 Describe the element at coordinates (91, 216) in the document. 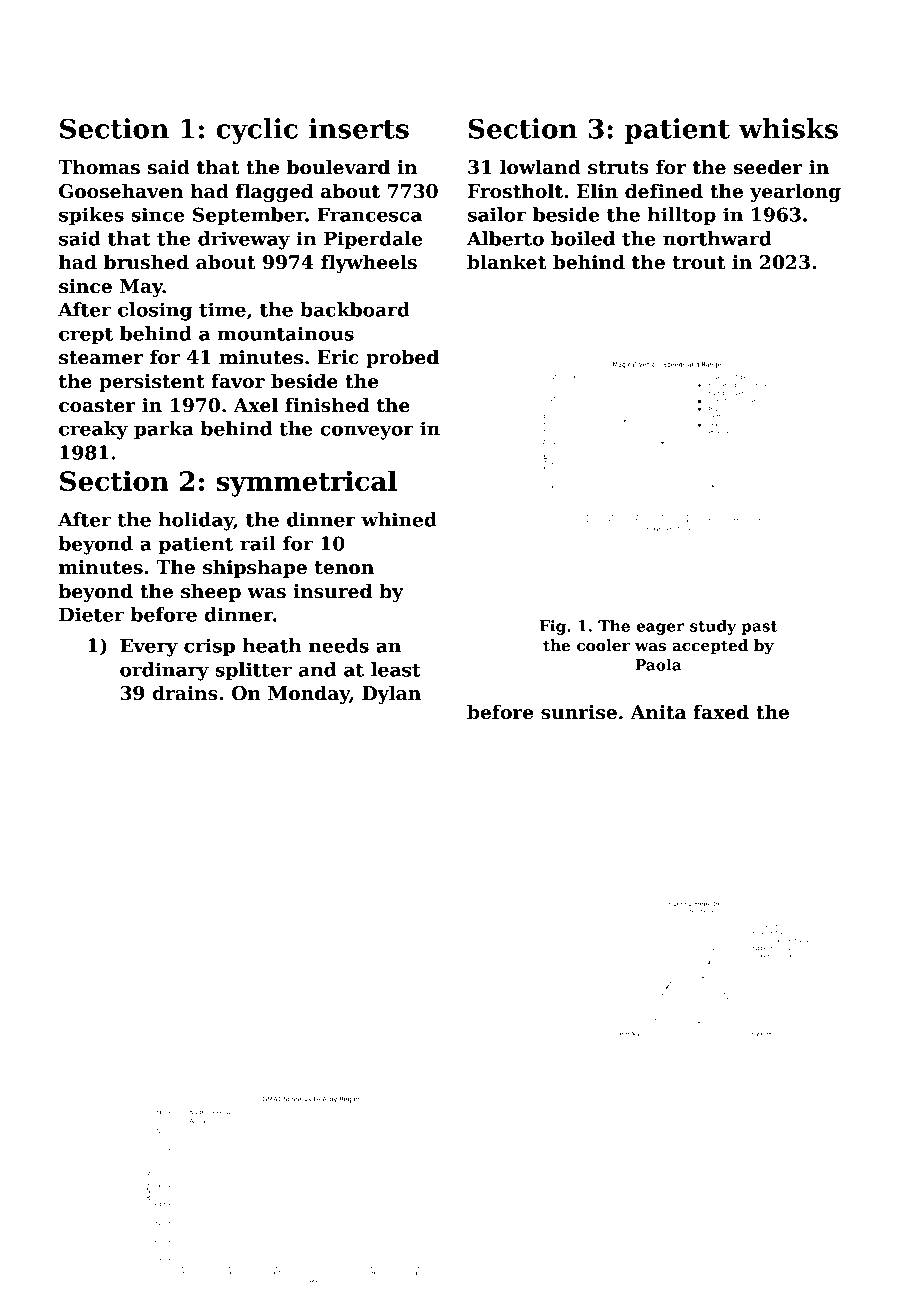

I see `spikes` at that location.
